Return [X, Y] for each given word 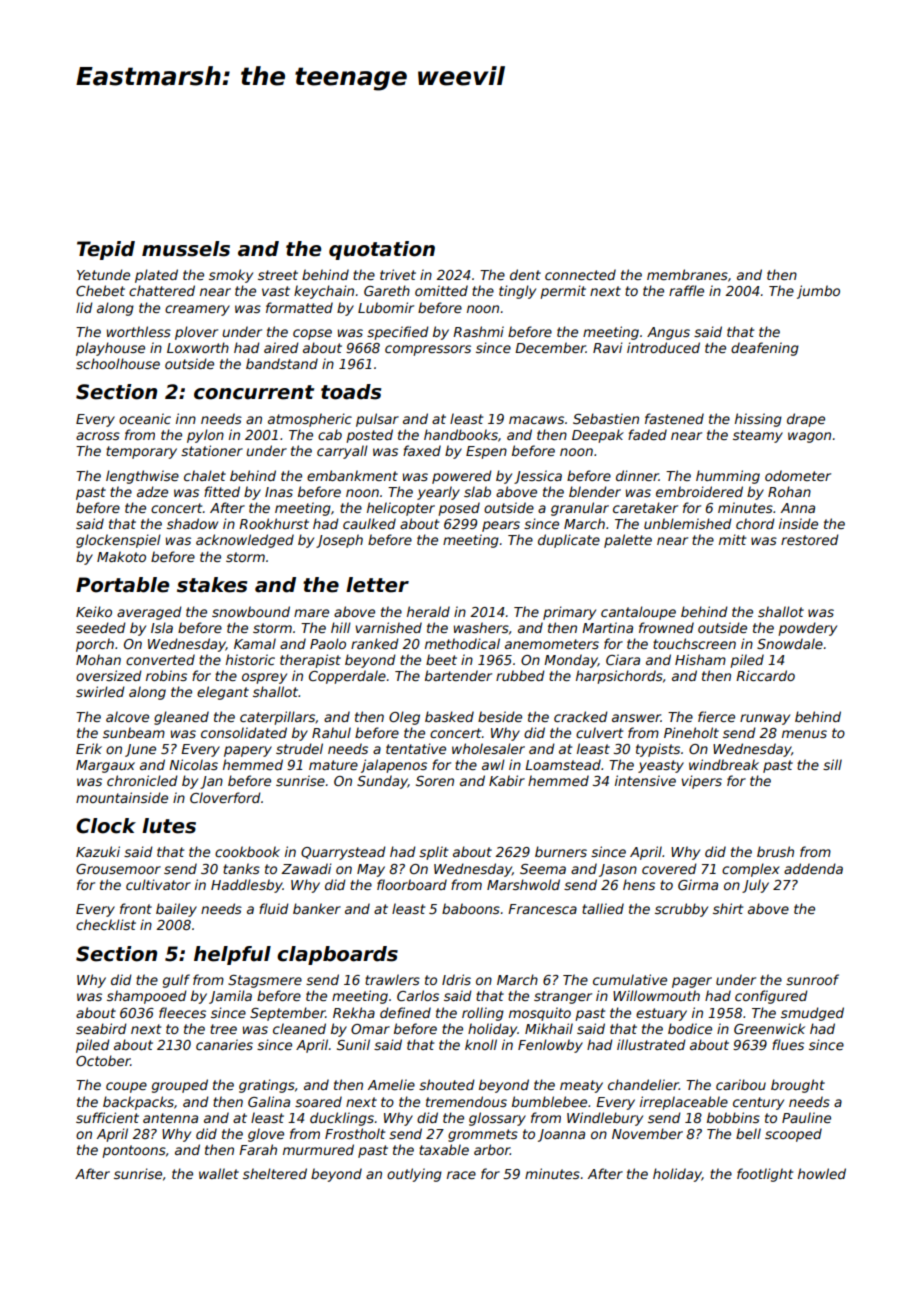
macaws [536, 420]
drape [806, 420]
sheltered [275, 1173]
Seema [543, 869]
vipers [701, 782]
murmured [318, 1149]
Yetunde [103, 274]
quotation [382, 250]
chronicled [142, 780]
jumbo [818, 292]
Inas [279, 492]
